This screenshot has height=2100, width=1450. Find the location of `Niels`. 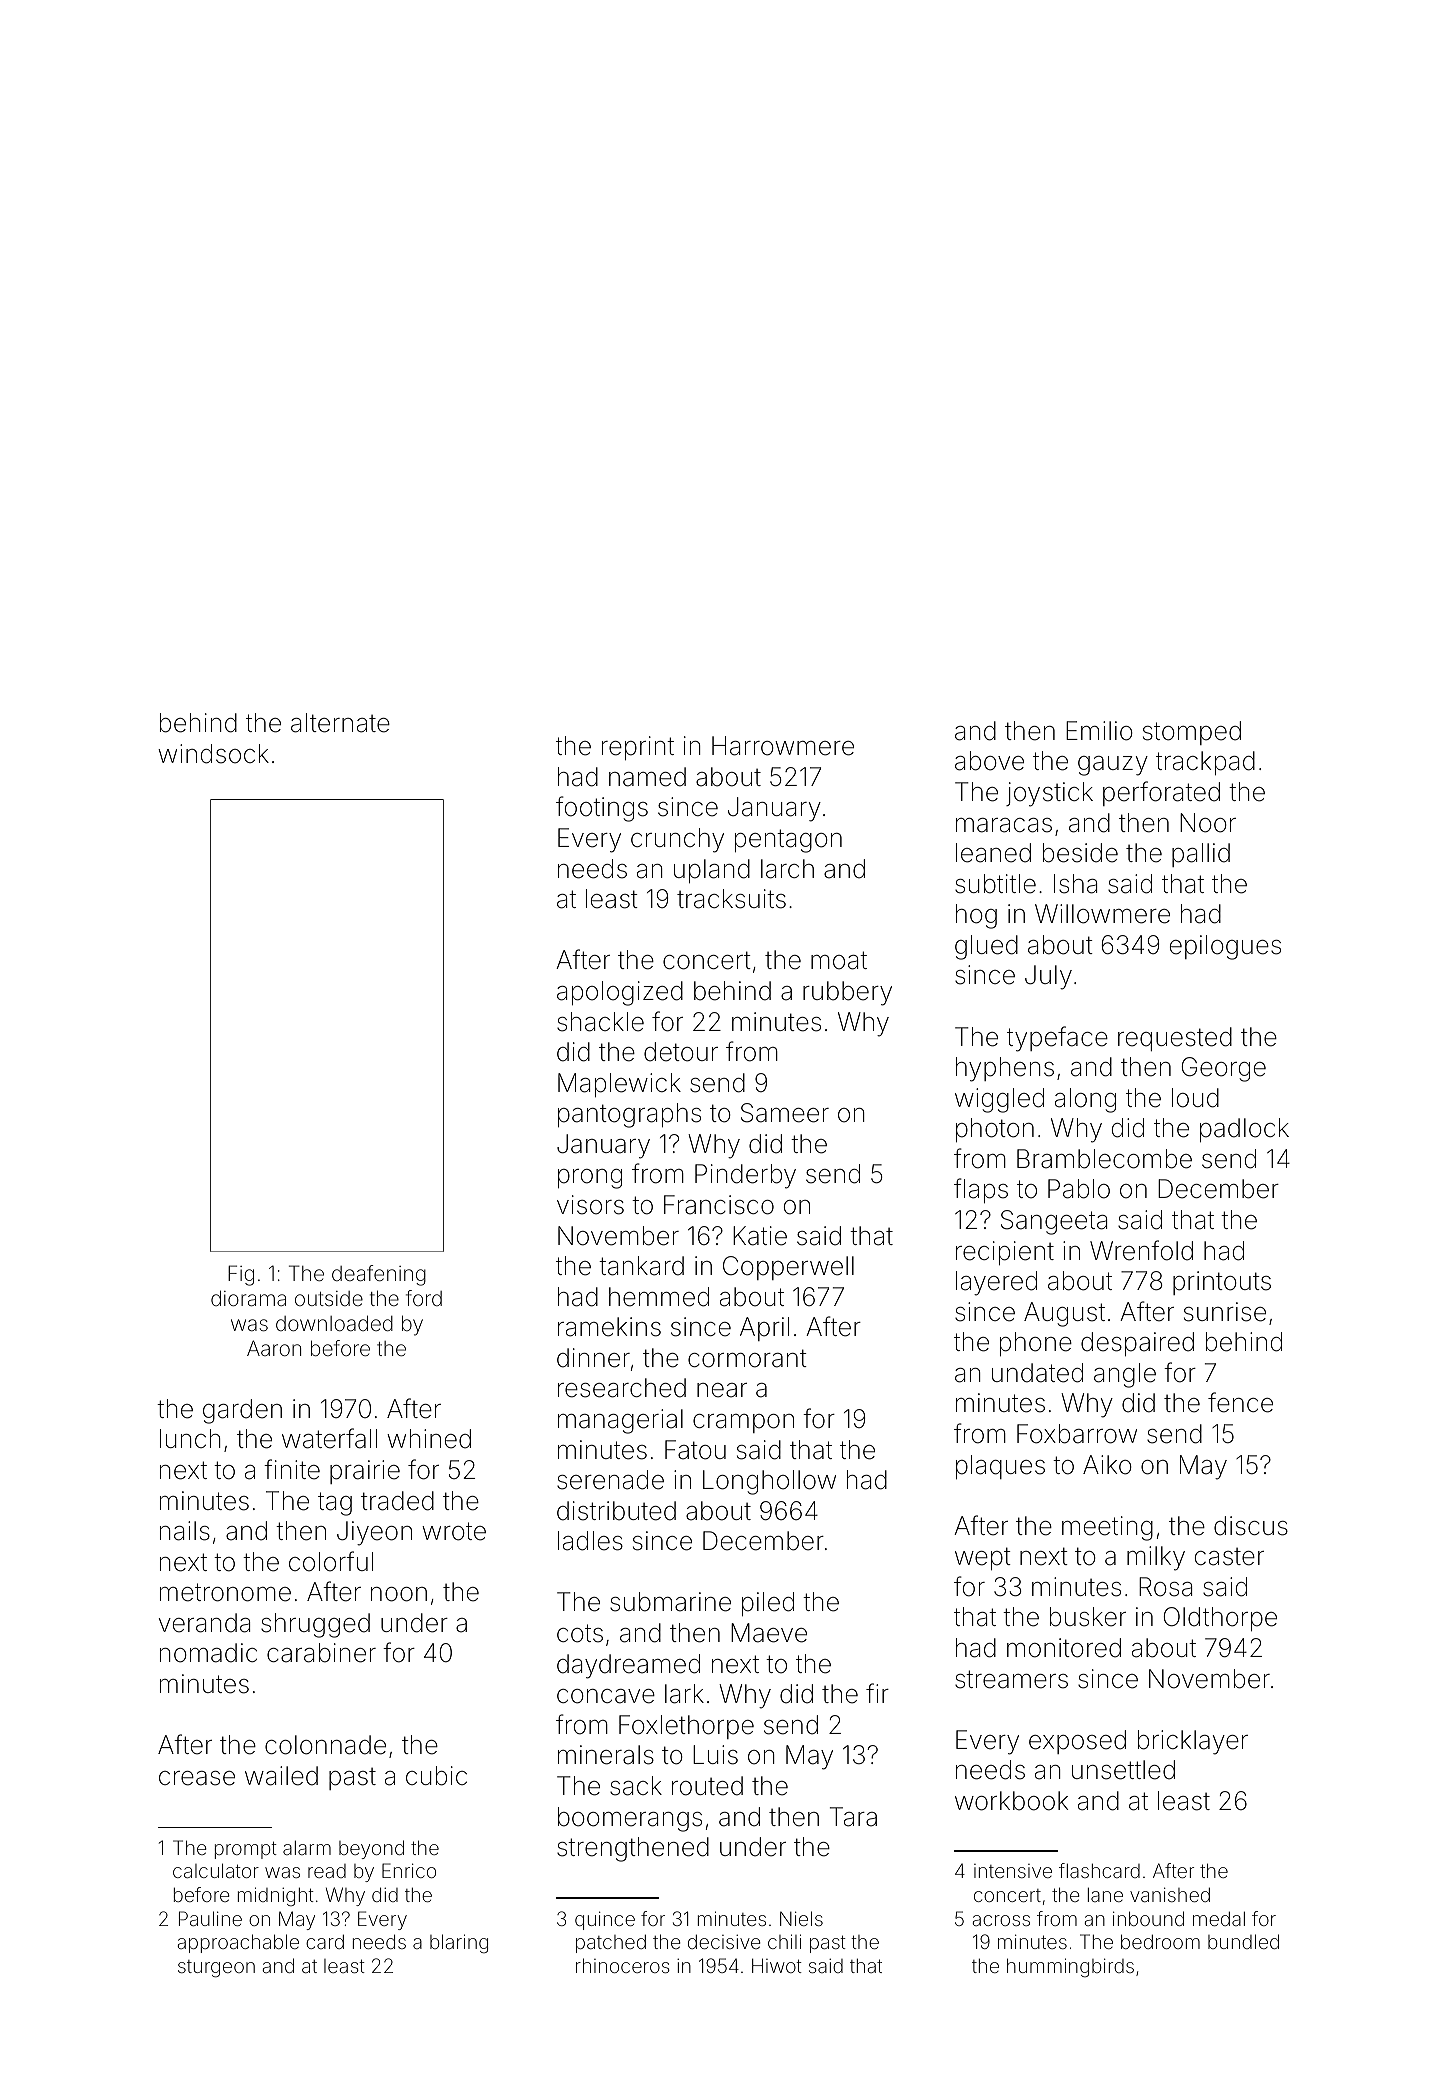

Niels is located at coordinates (801, 1918).
